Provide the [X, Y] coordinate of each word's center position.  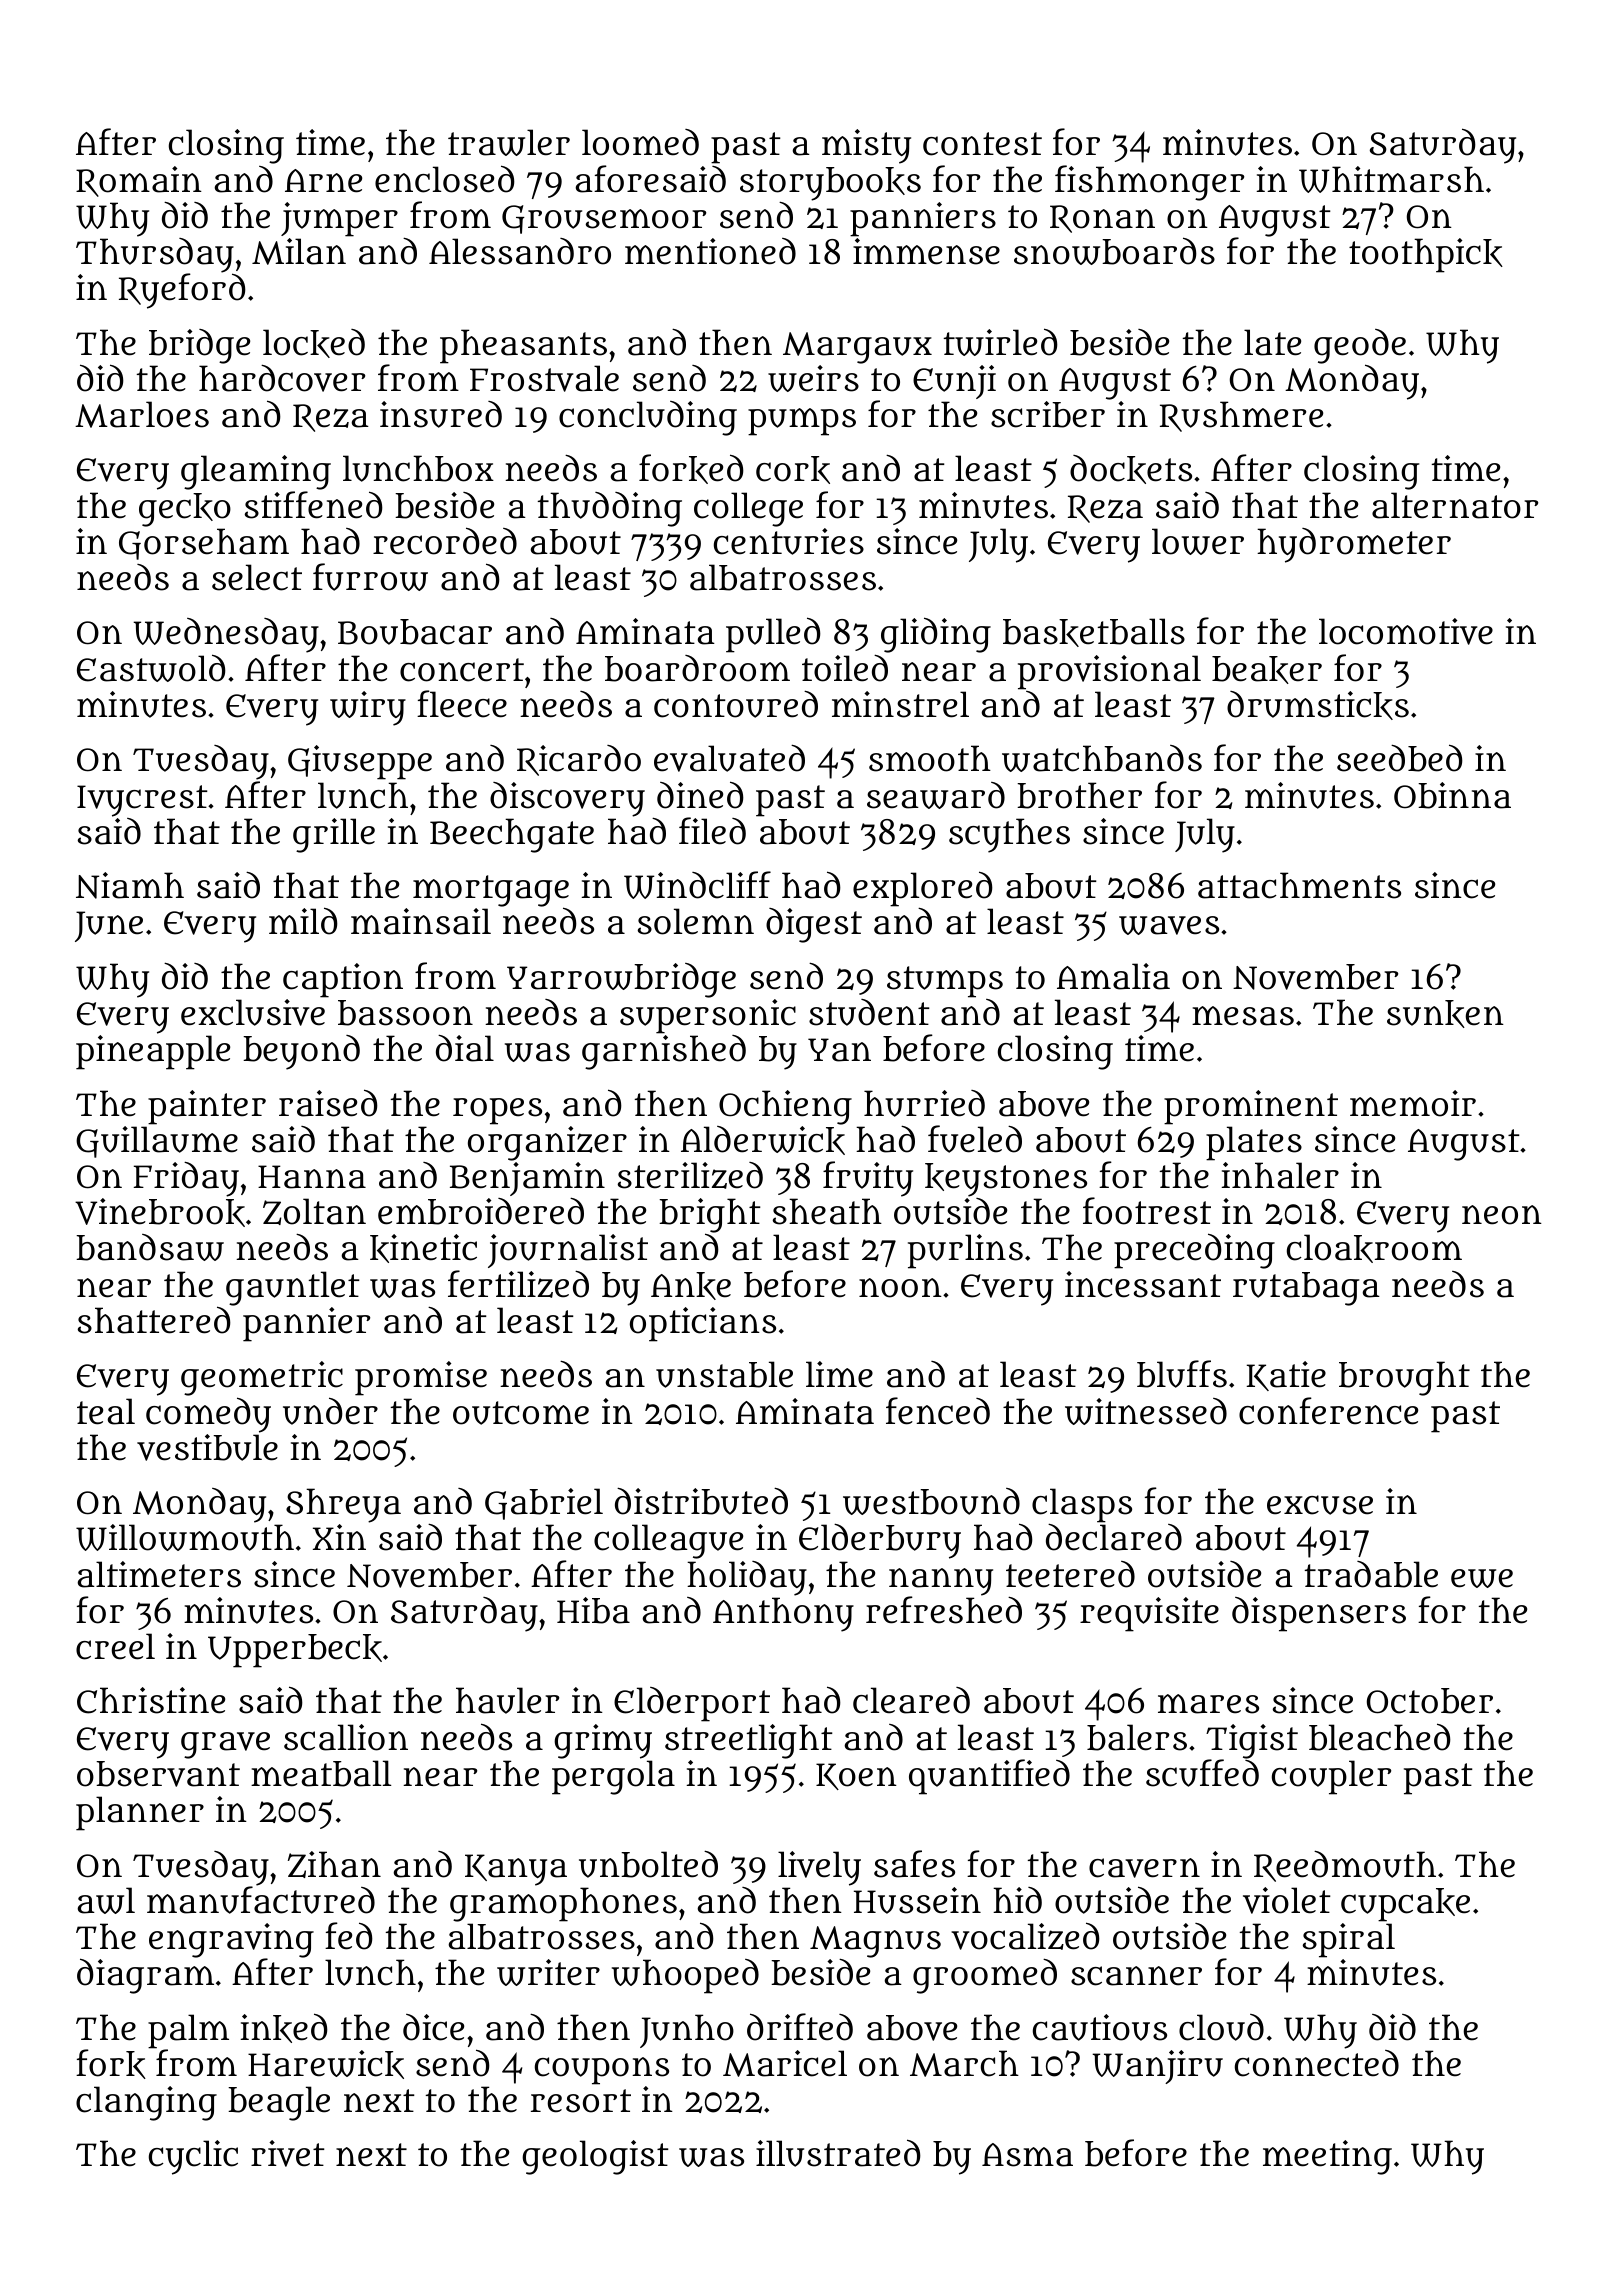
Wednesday [226, 635]
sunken [1445, 1014]
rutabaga [1306, 1289]
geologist [595, 2157]
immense [926, 251]
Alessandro [520, 251]
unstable [724, 1374]
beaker [1267, 670]
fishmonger [1149, 183]
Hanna [312, 1177]
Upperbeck [295, 1651]
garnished [664, 1052]
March [964, 2063]
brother [1079, 795]
